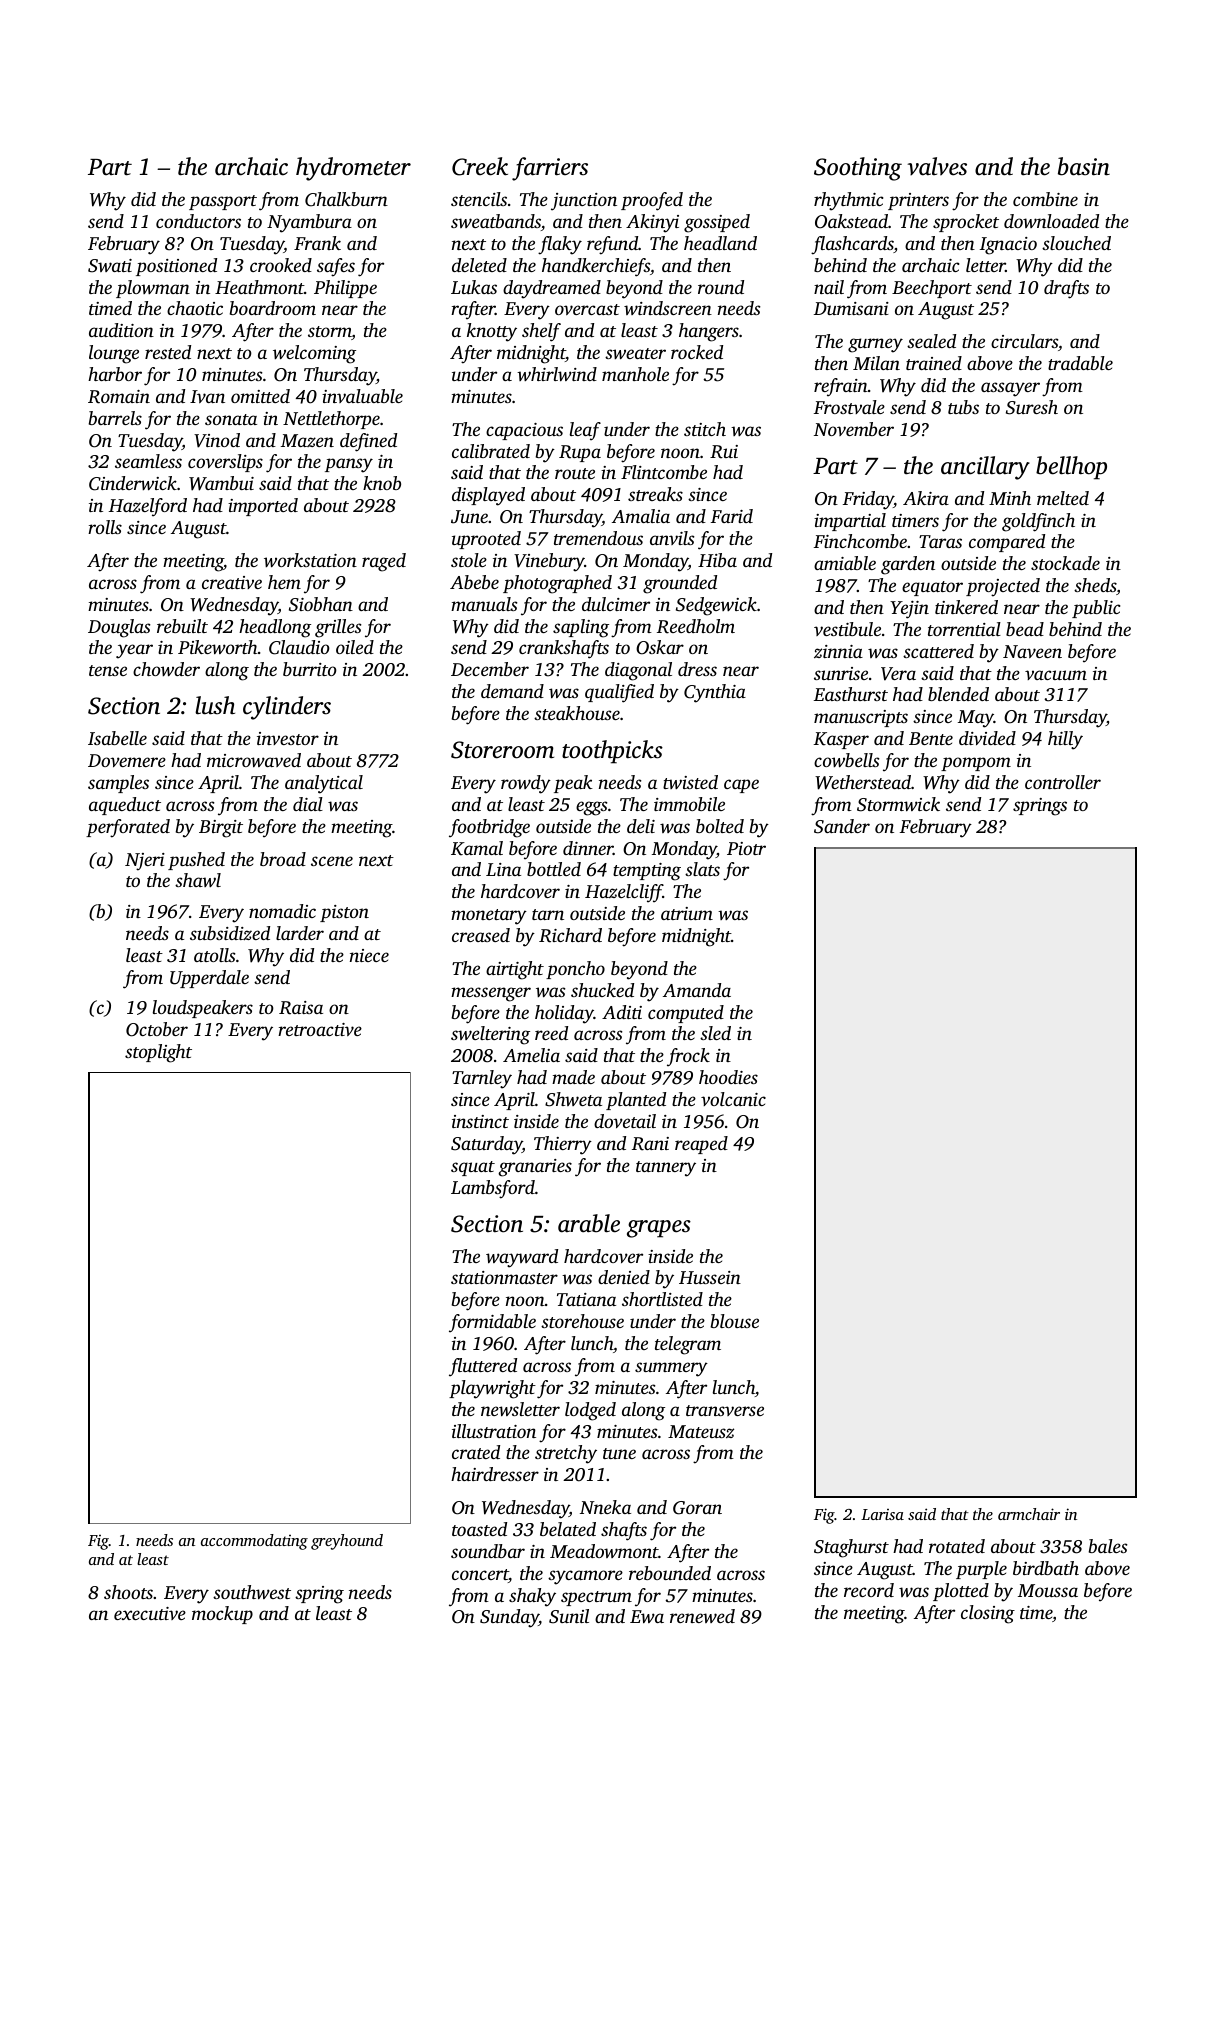  Describe the element at coordinates (589, 1223) in the screenshot. I see `arable` at that location.
